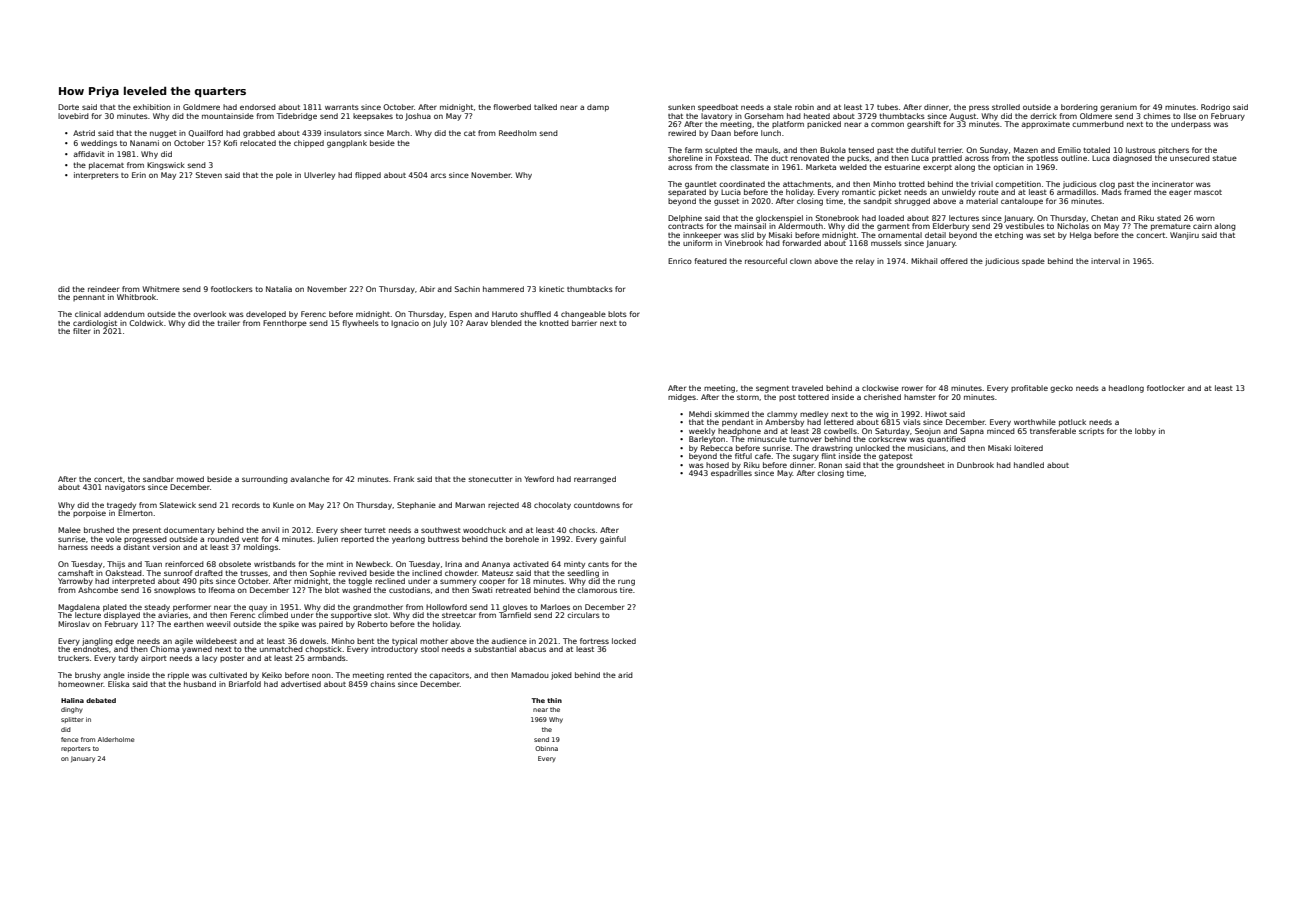 Image resolution: width=1308 pixels, height=924 pixels. Describe the element at coordinates (951, 227) in the page. I see `Elderbury` at that location.
